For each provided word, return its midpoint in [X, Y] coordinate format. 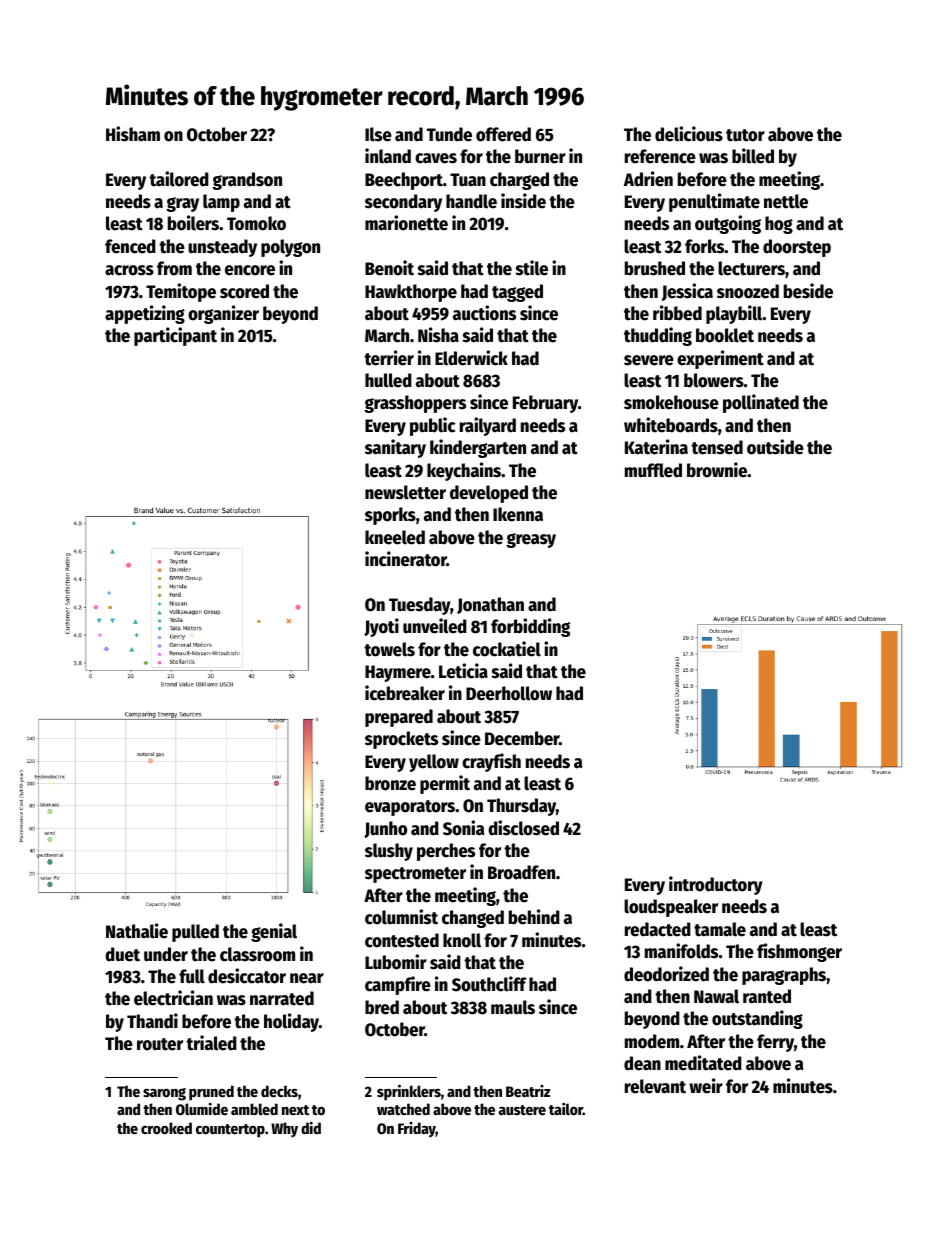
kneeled [395, 537]
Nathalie [137, 931]
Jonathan [490, 605]
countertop [230, 1131]
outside [775, 447]
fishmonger [799, 952]
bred [382, 1007]
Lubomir [396, 962]
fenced [130, 246]
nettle [786, 201]
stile [531, 268]
